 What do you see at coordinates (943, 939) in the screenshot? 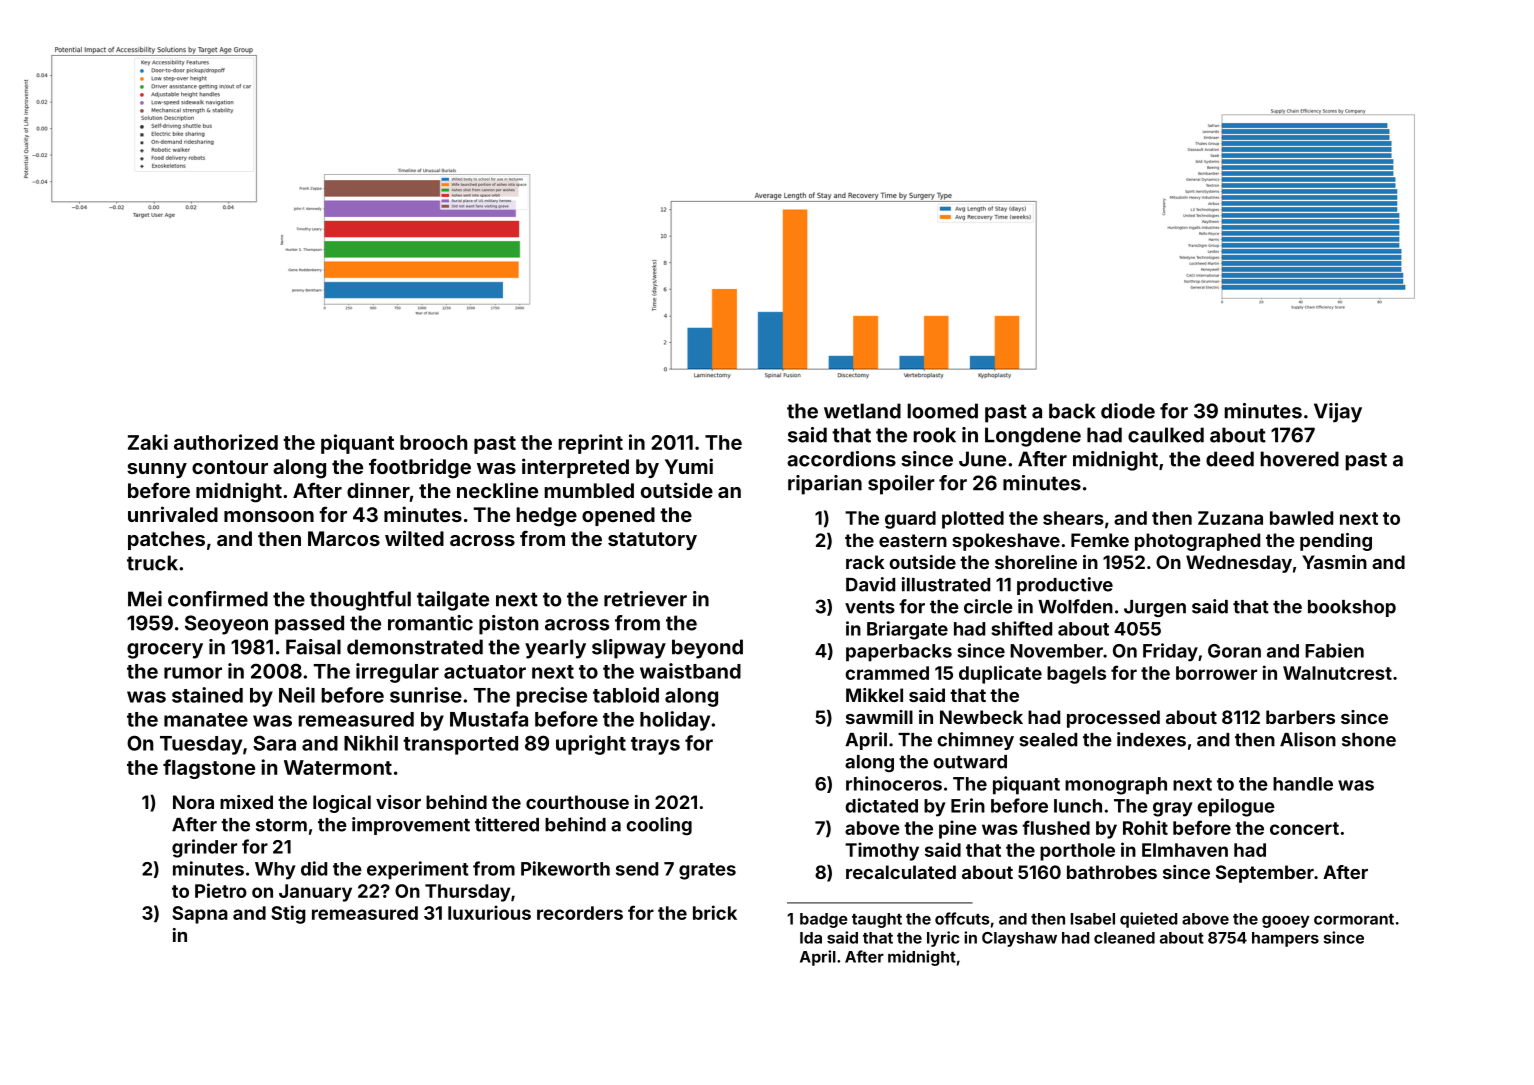
I see `lyric` at bounding box center [943, 939].
